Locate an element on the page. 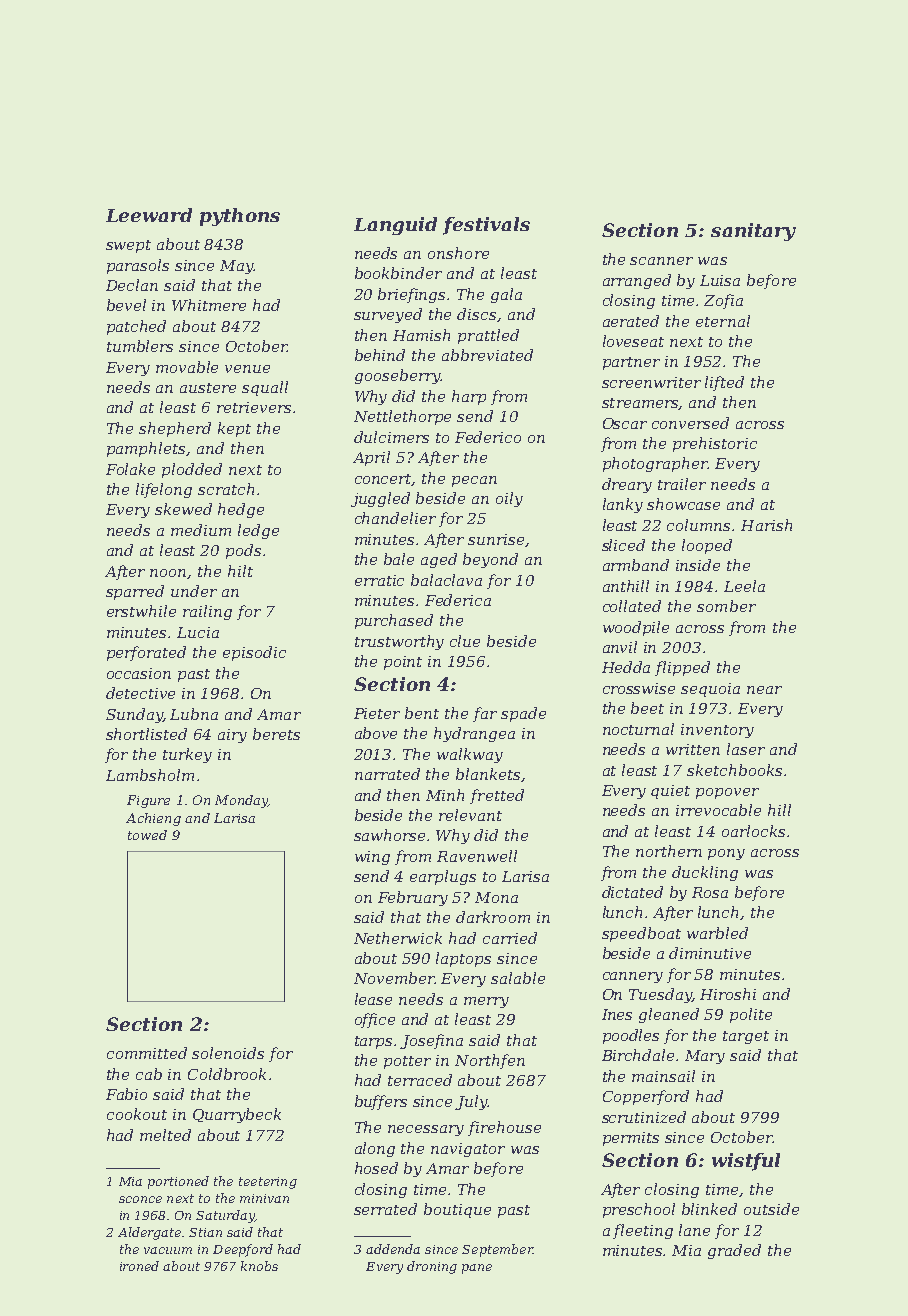  Federico is located at coordinates (488, 437).
